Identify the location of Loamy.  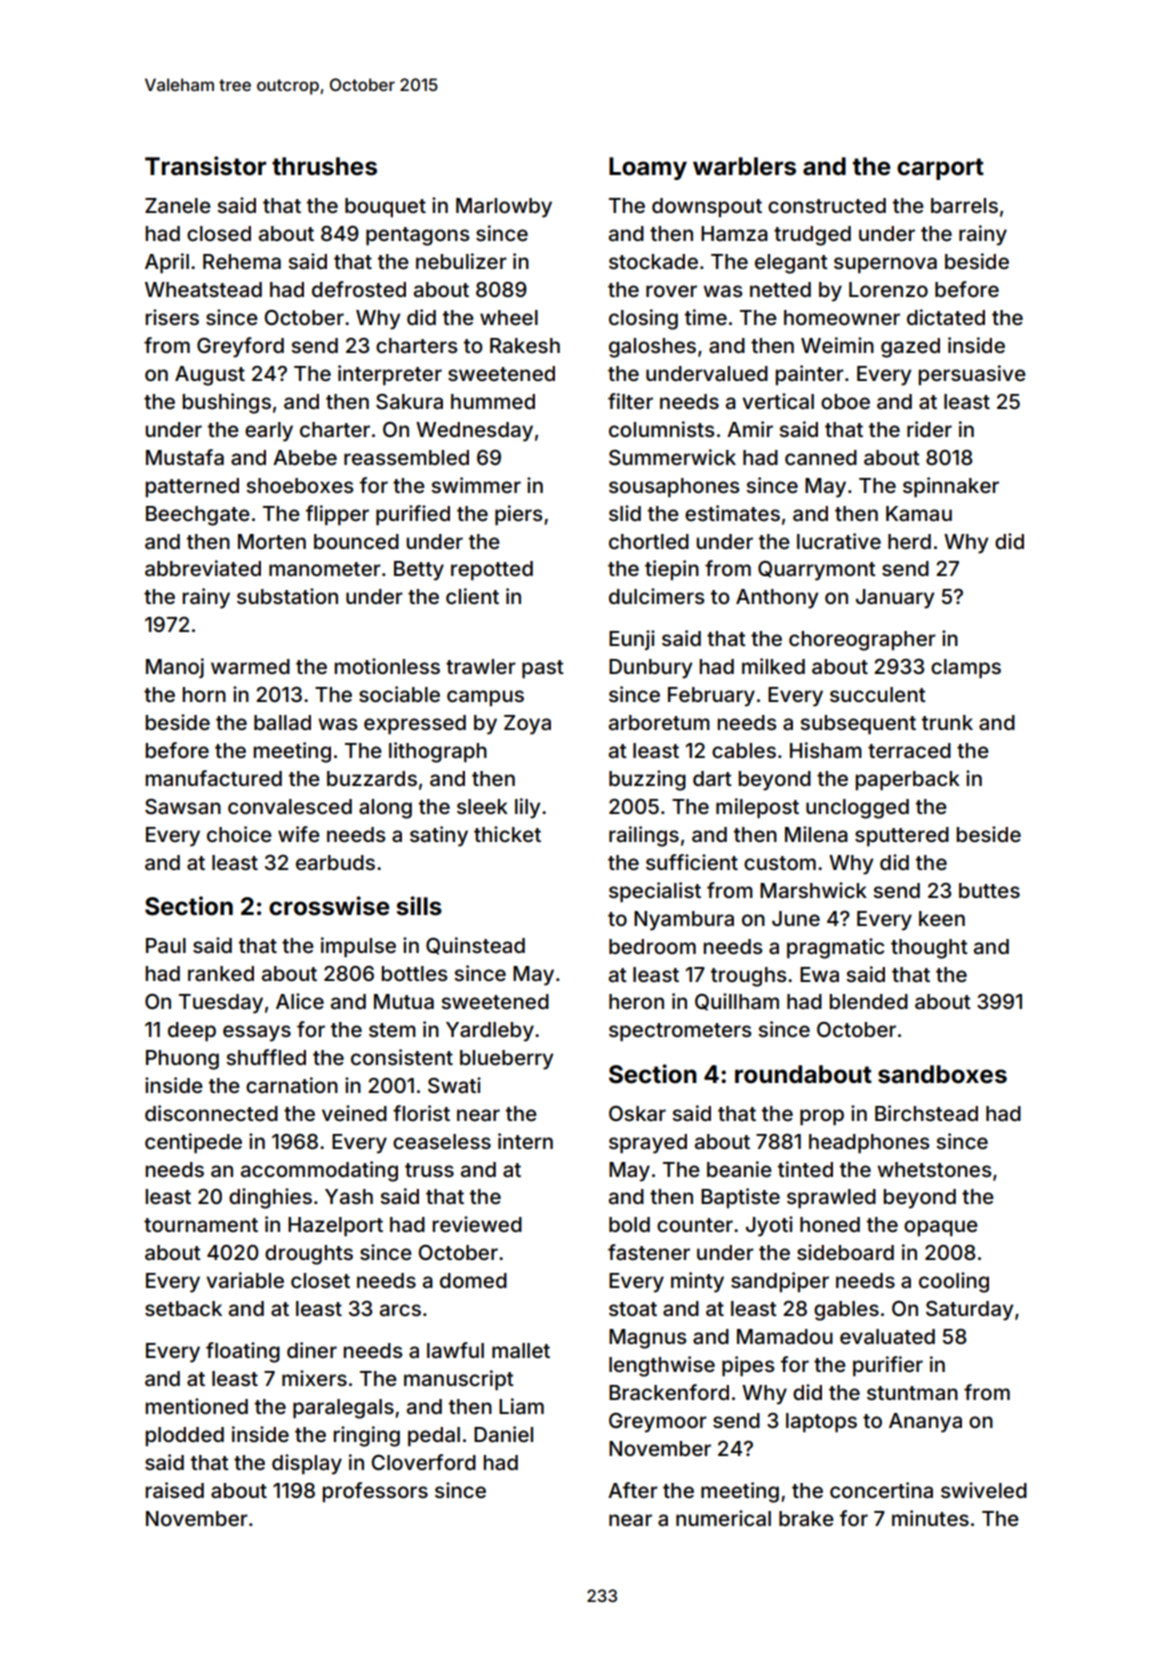
(648, 168).
